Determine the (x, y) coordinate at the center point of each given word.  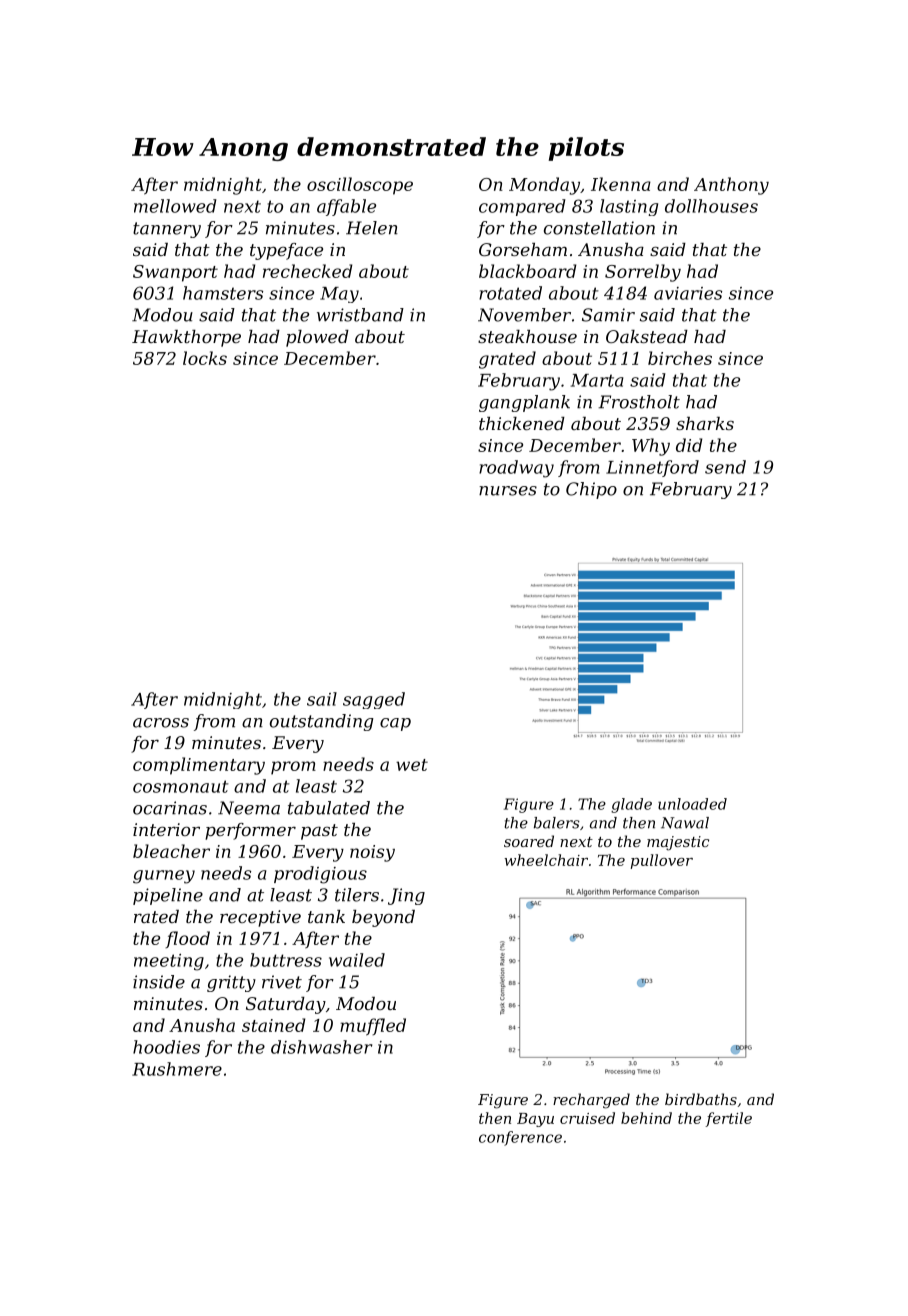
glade (631, 805)
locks (205, 358)
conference (520, 1138)
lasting (629, 207)
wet (412, 765)
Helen (372, 228)
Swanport (175, 273)
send (725, 467)
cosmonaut (180, 786)
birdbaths (701, 1099)
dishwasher (321, 1047)
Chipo (591, 490)
